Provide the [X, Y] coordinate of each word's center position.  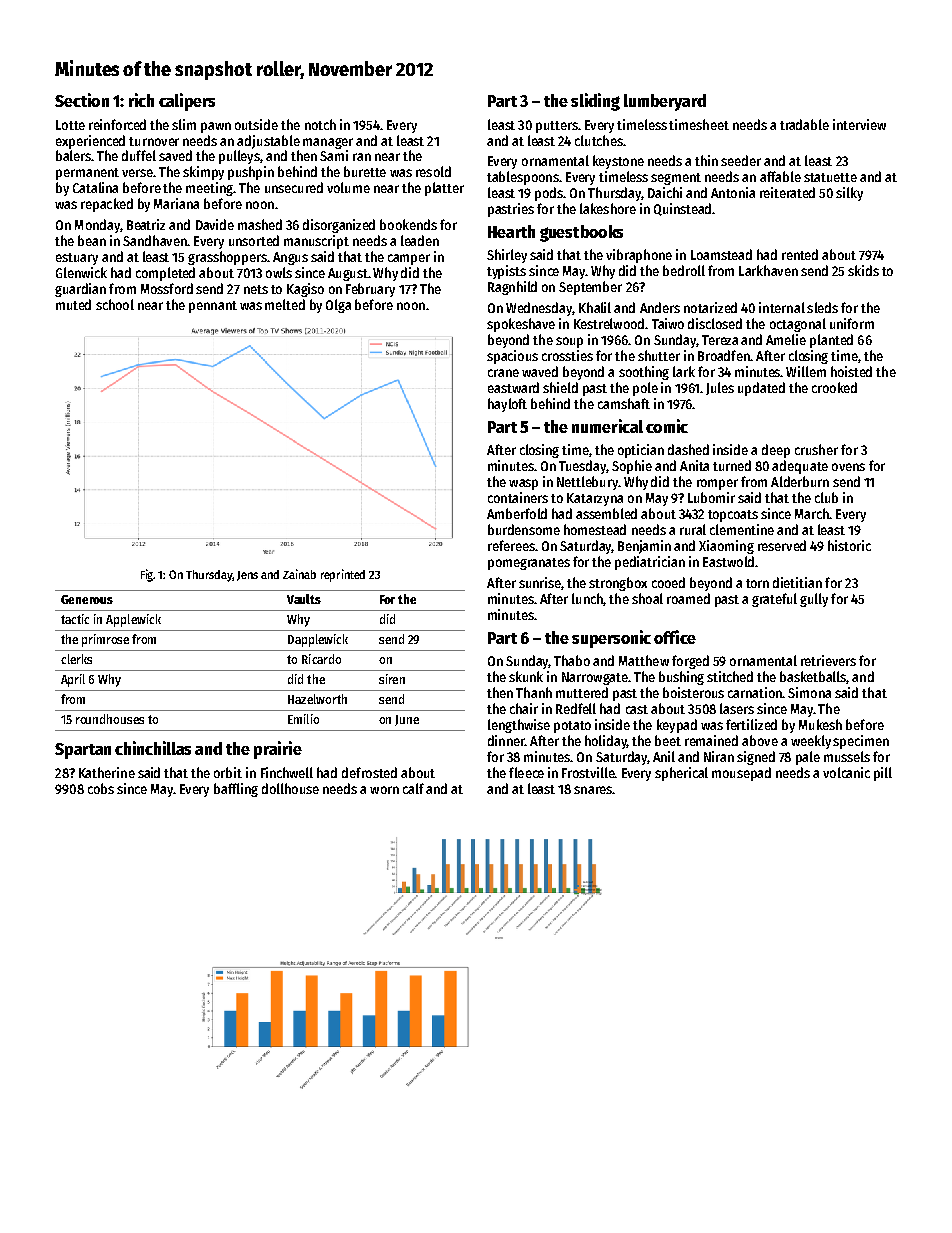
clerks [76, 659]
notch [320, 124]
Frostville [588, 772]
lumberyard [665, 102]
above [760, 740]
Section [82, 100]
